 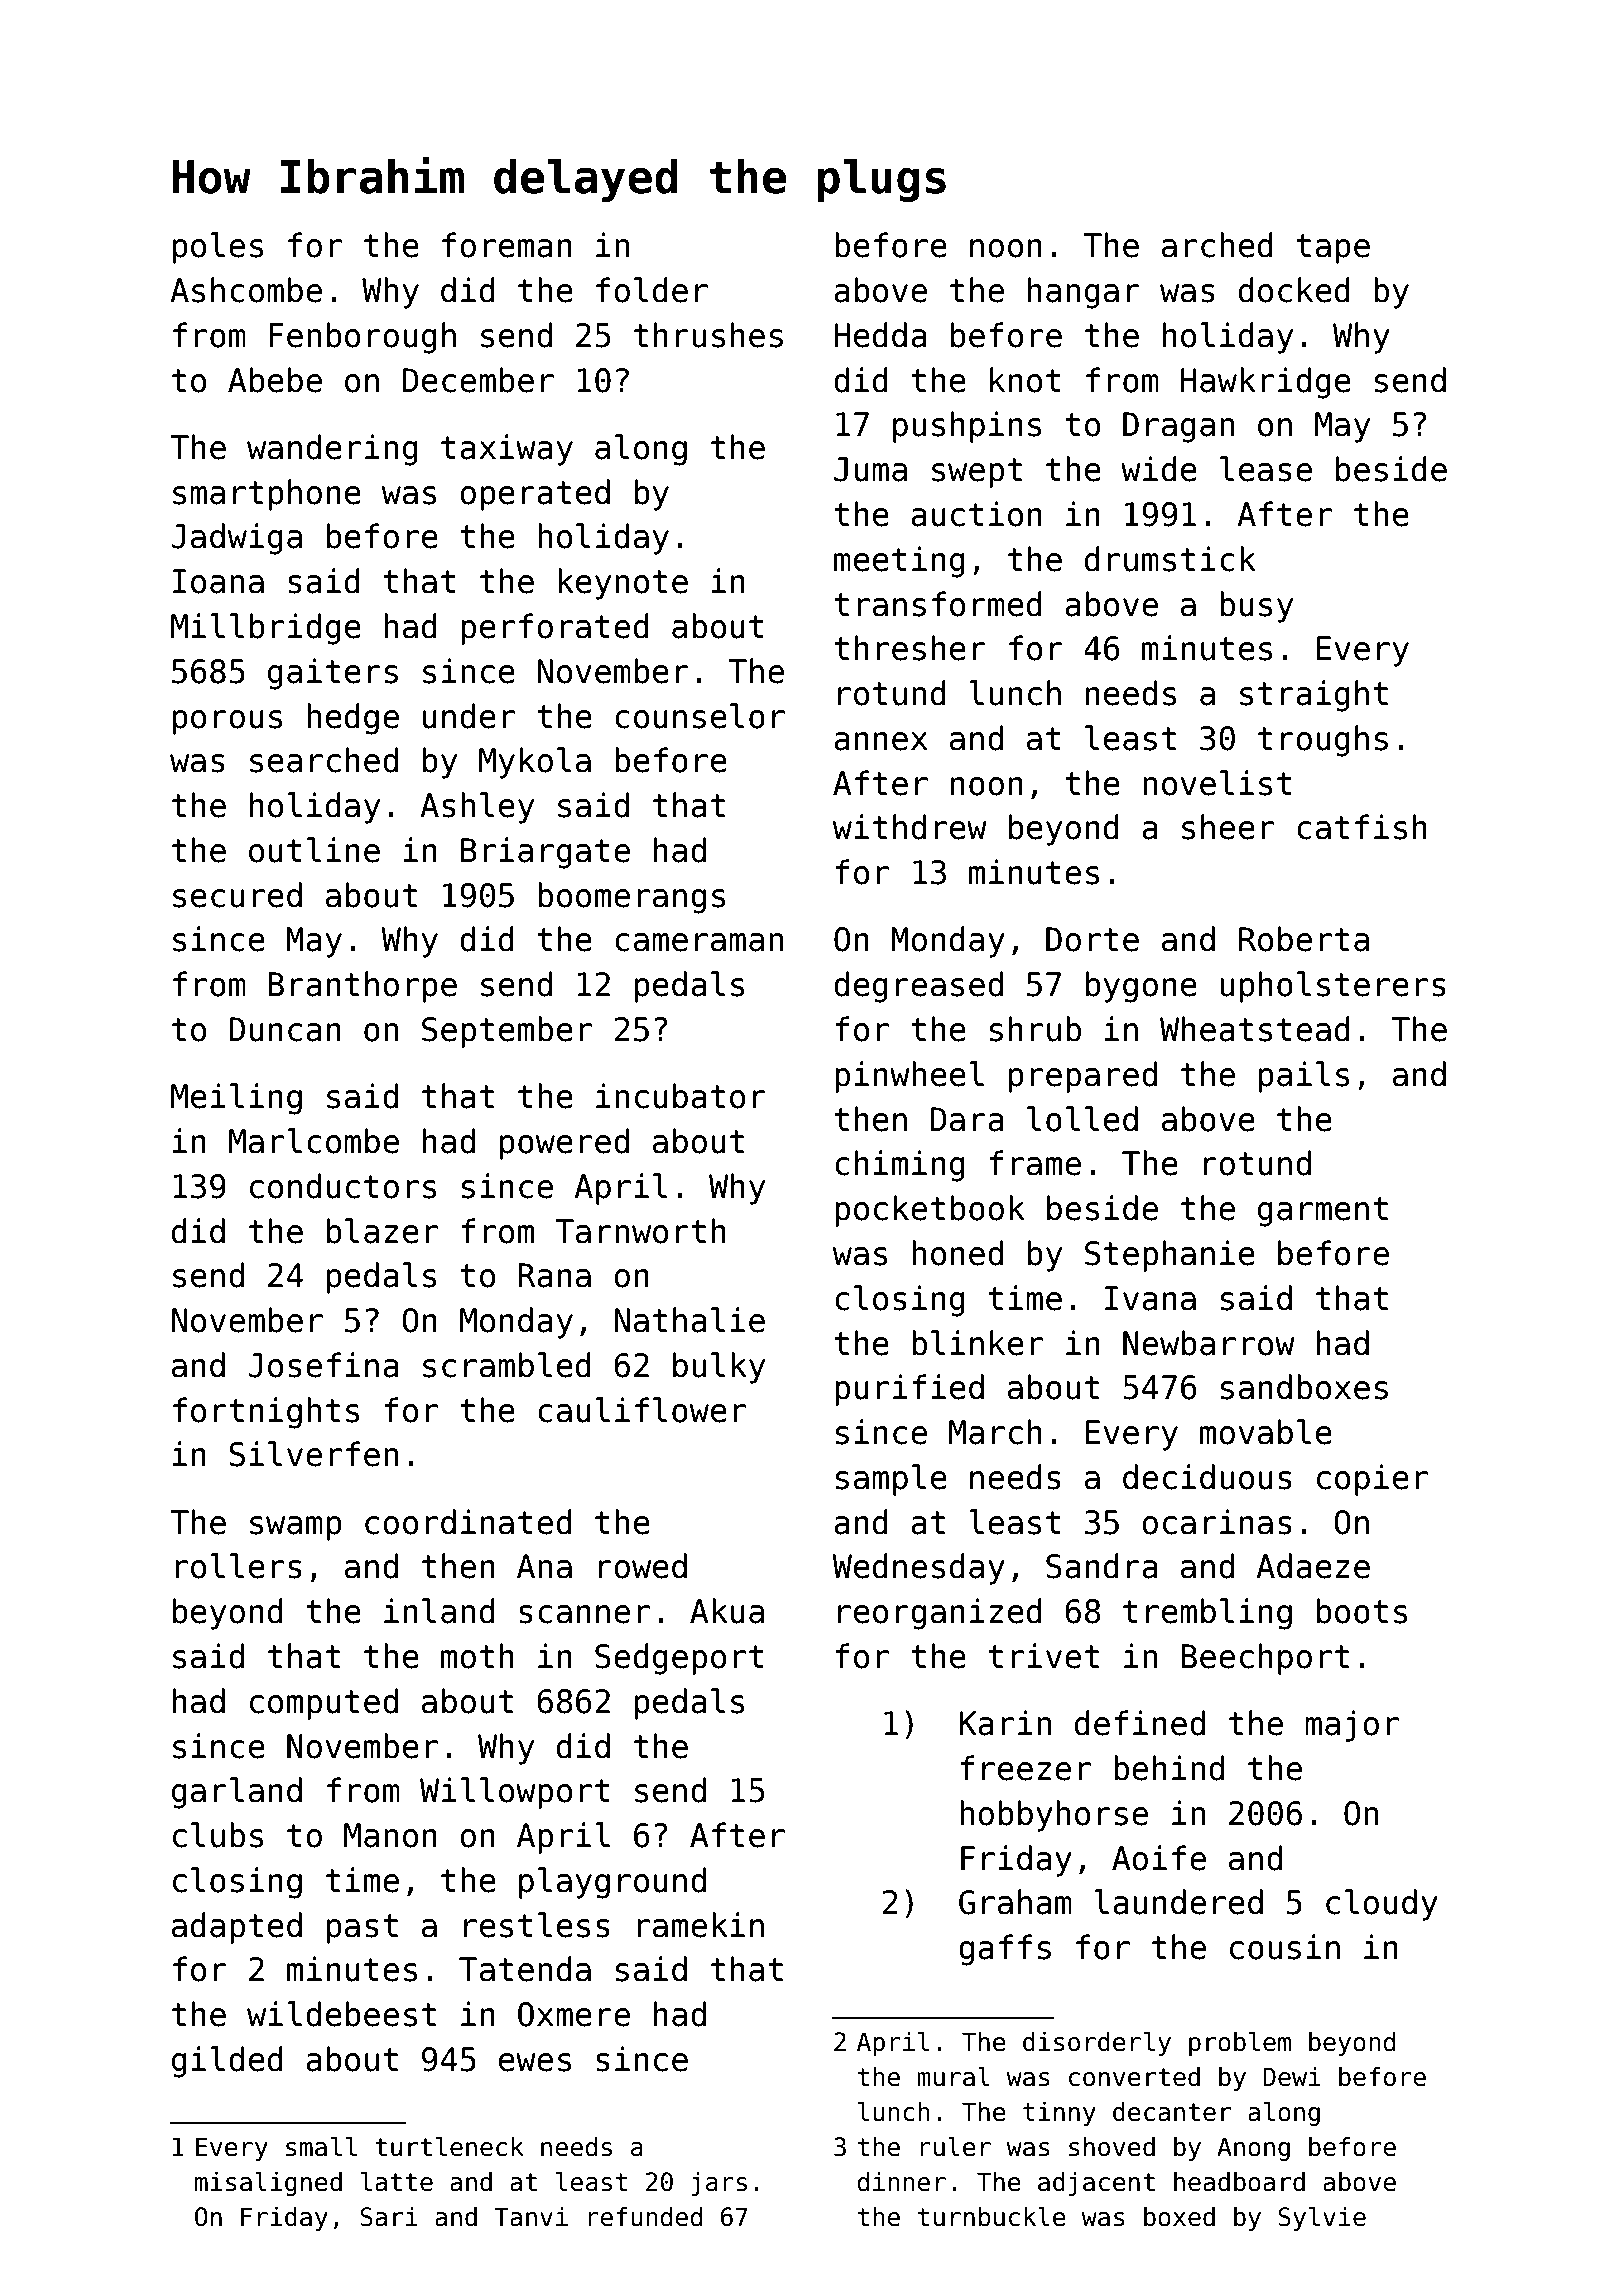 I want to click on Branthorpe, so click(x=362, y=987).
